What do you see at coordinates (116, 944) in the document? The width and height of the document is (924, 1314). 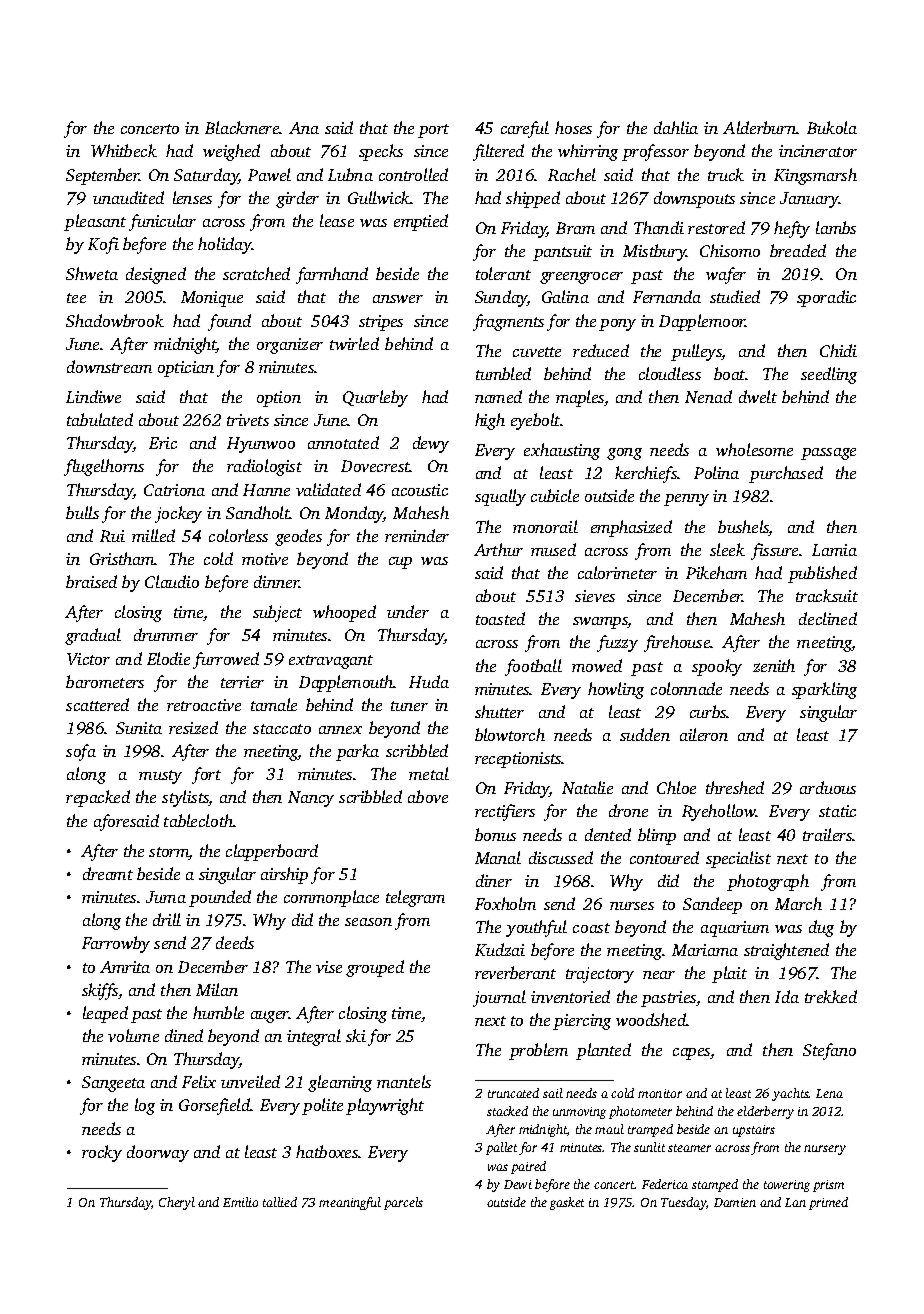 I see `Farrowby` at bounding box center [116, 944].
